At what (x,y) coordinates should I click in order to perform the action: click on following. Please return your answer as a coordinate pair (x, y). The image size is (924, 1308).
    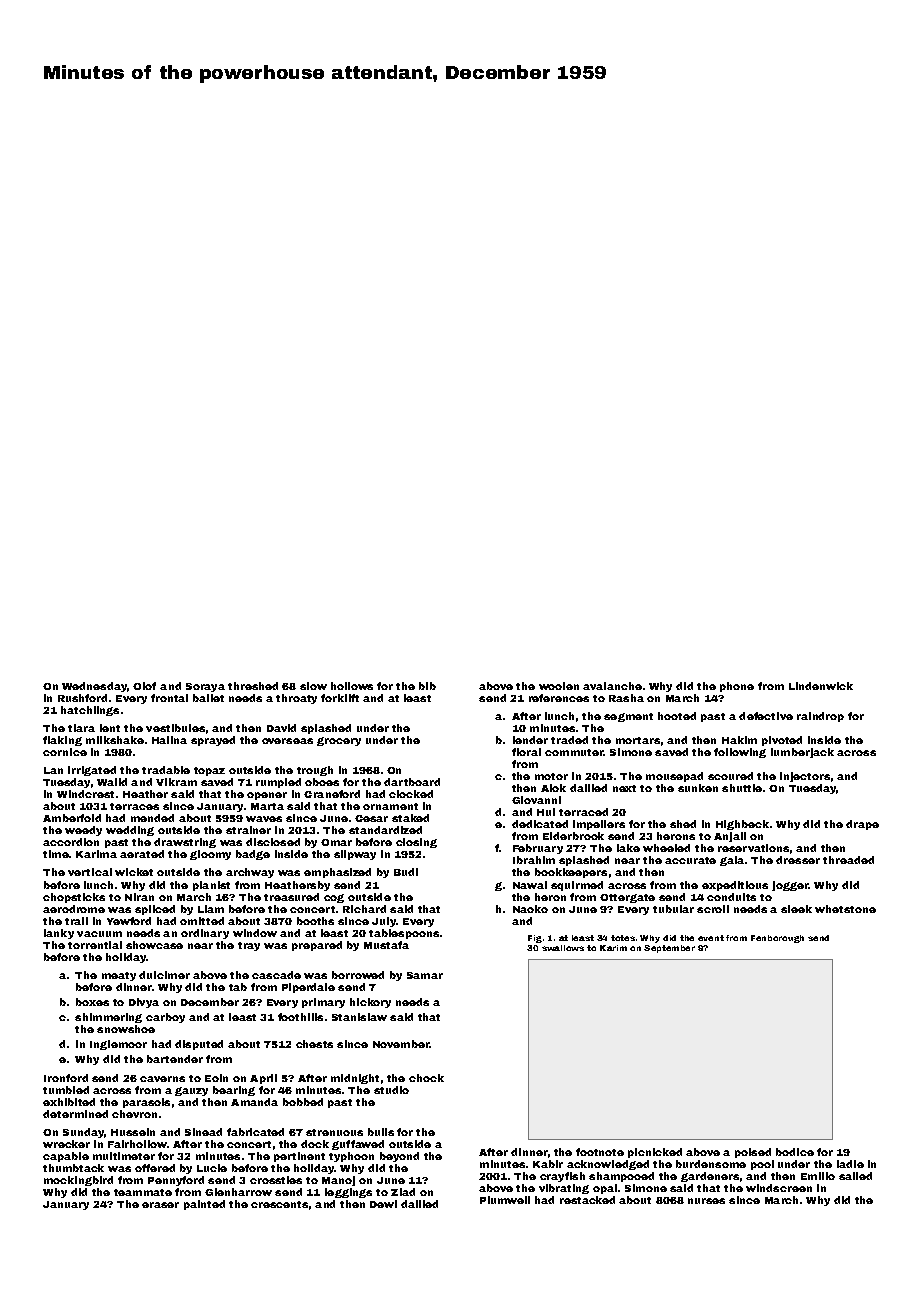
    Looking at the image, I should click on (740, 753).
